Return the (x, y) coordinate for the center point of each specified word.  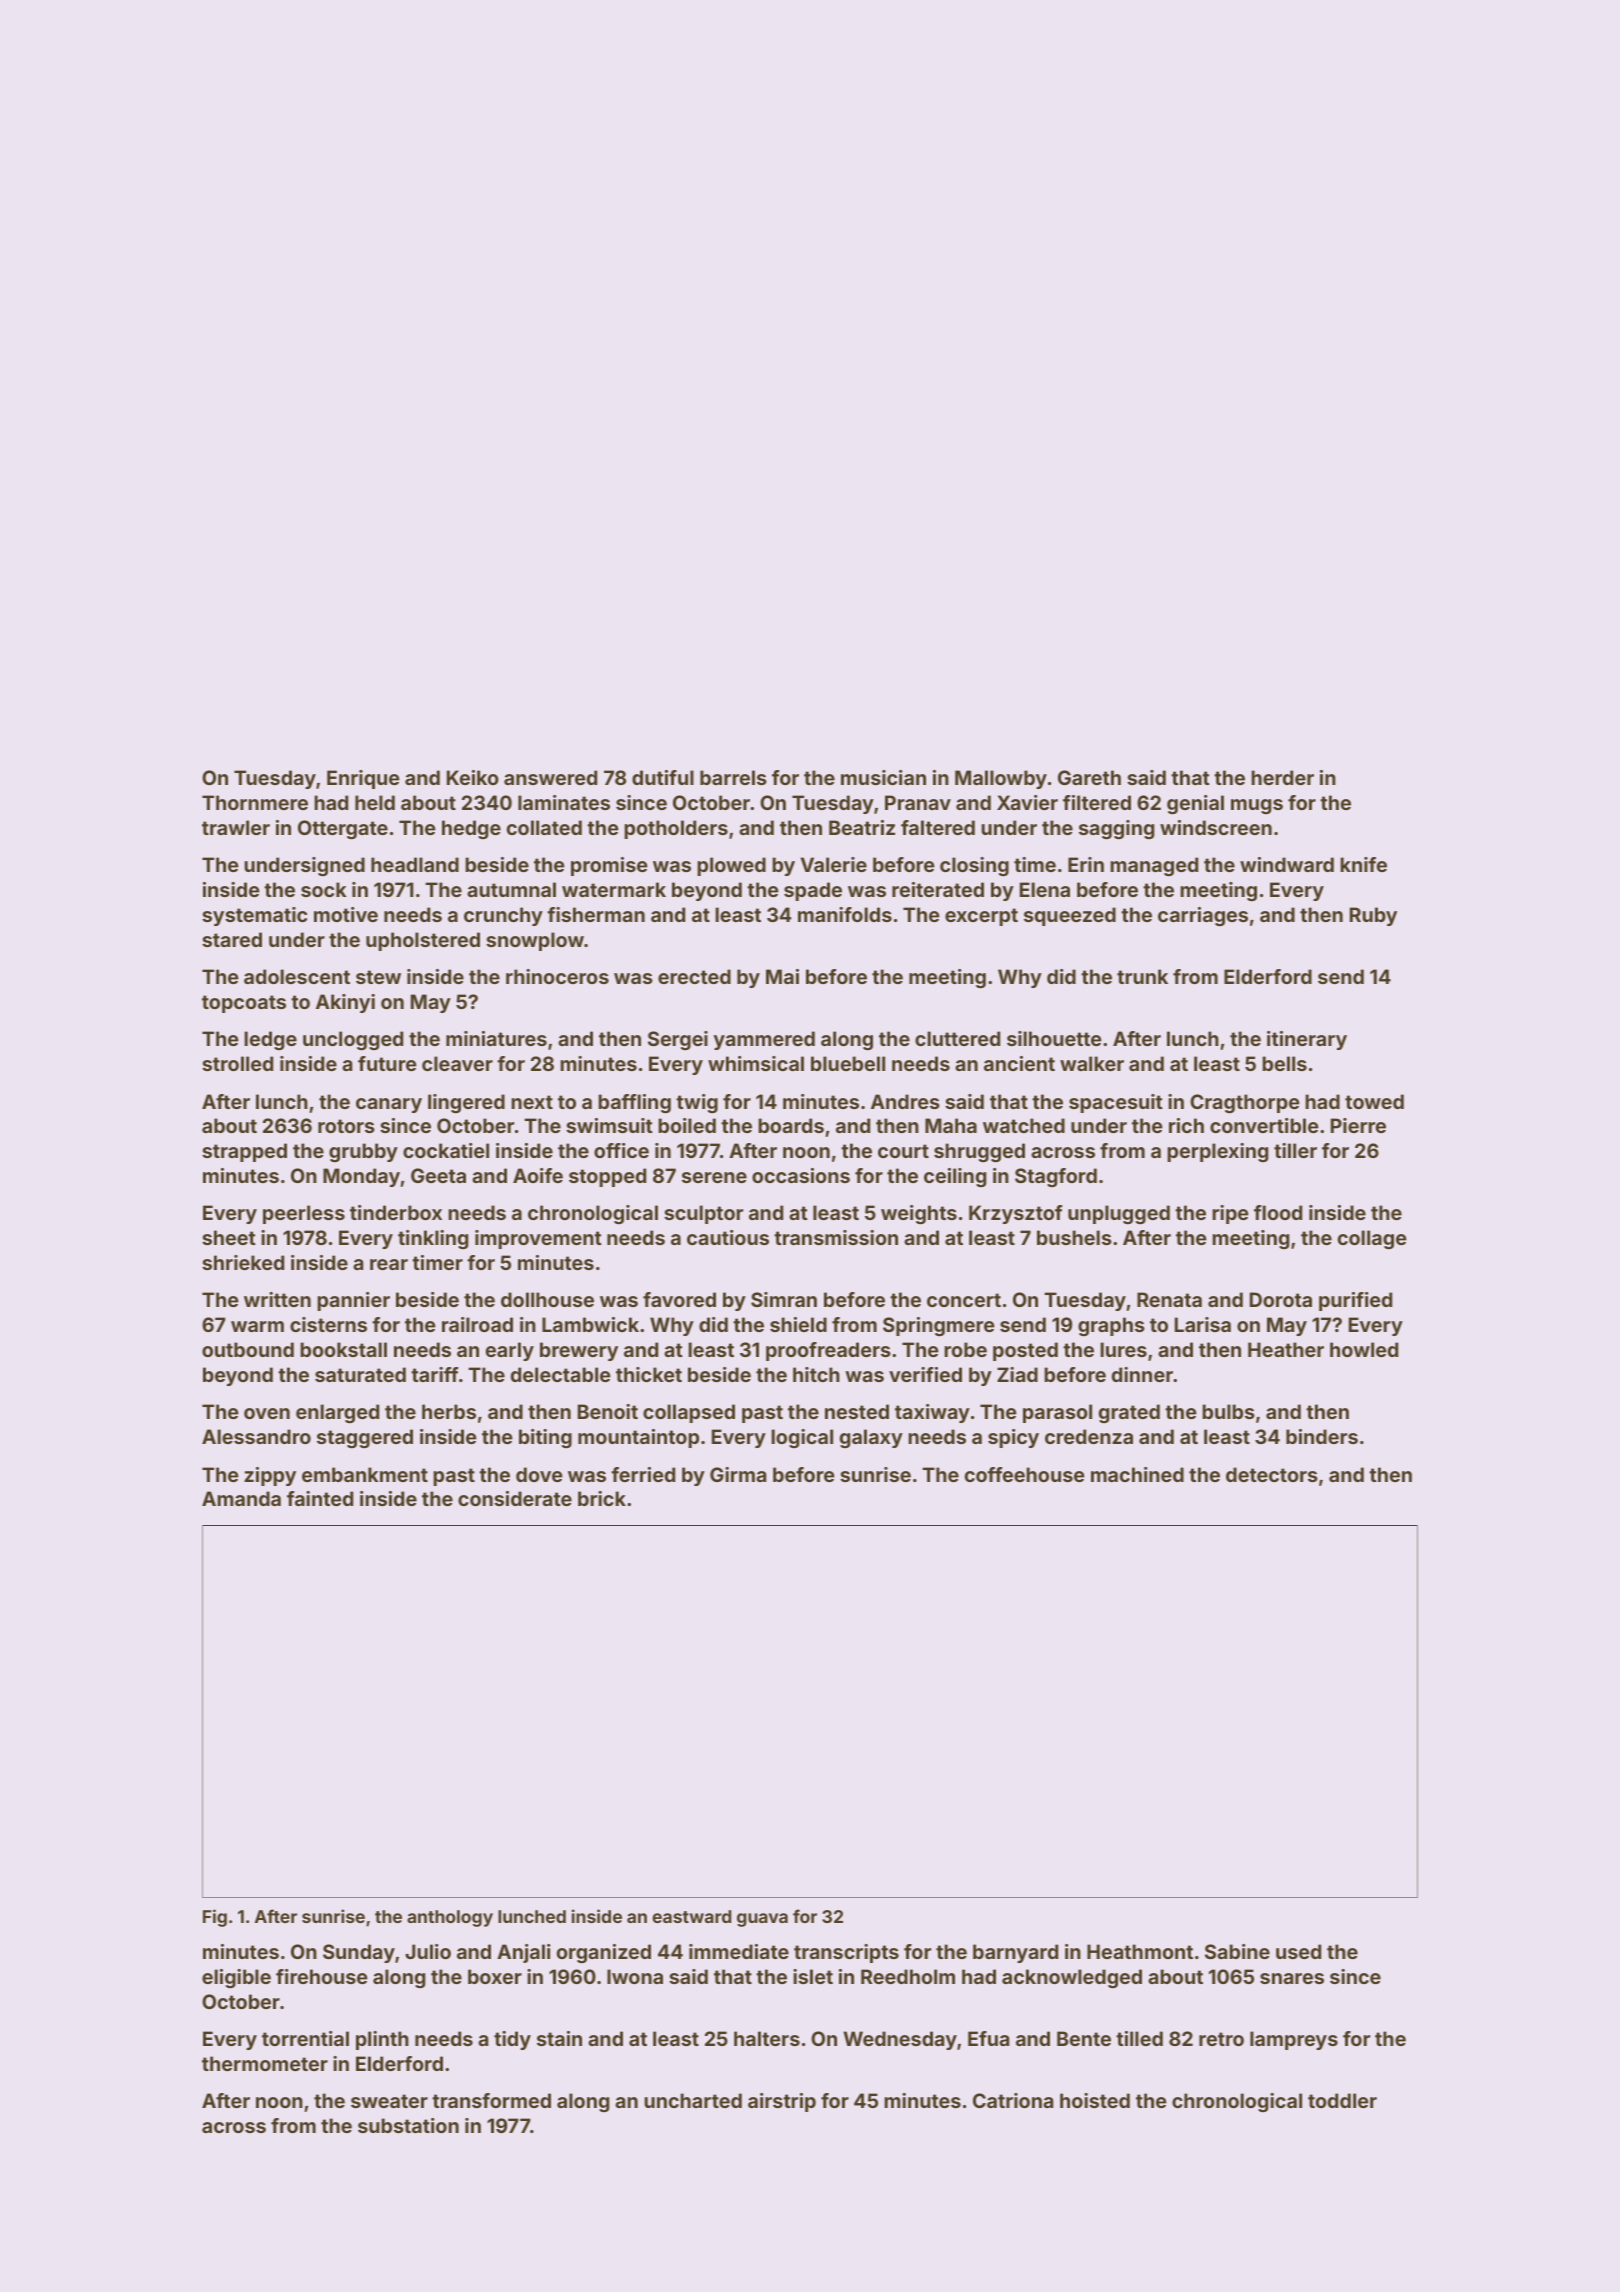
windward (1287, 864)
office (621, 1150)
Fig (215, 1918)
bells (1284, 1063)
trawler (236, 827)
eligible (236, 1978)
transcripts (846, 1953)
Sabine (1237, 1951)
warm (257, 1326)
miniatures (496, 1038)
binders (1322, 1436)
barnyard (1015, 1953)
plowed (731, 866)
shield (798, 1324)
